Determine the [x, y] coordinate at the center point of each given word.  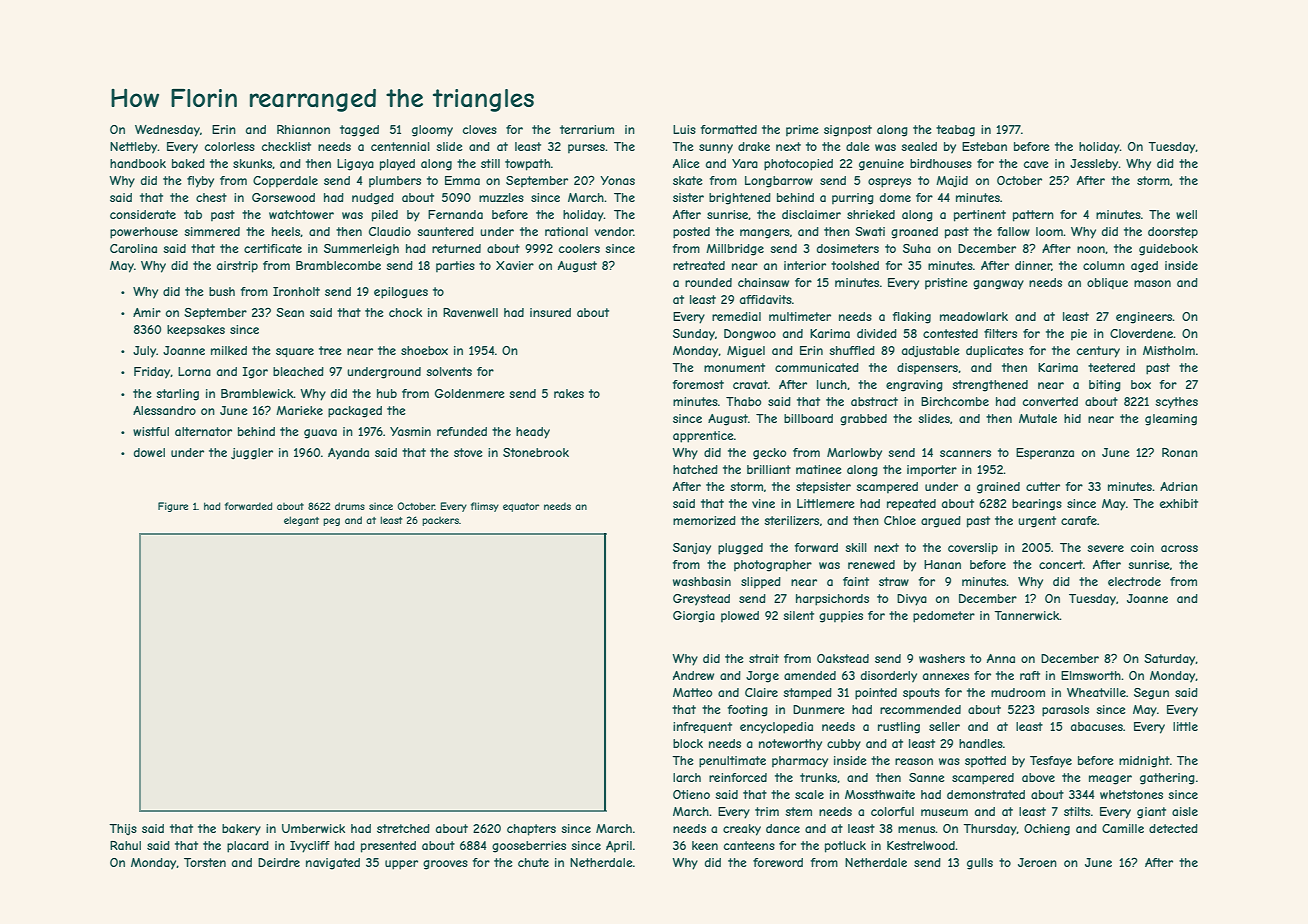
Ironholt [296, 291]
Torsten [205, 862]
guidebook [1168, 250]
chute [533, 862]
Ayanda [348, 454]
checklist [286, 146]
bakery [241, 830]
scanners [965, 453]
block [688, 743]
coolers [579, 248]
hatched [695, 469]
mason [1152, 283]
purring [853, 199]
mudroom [1018, 692]
